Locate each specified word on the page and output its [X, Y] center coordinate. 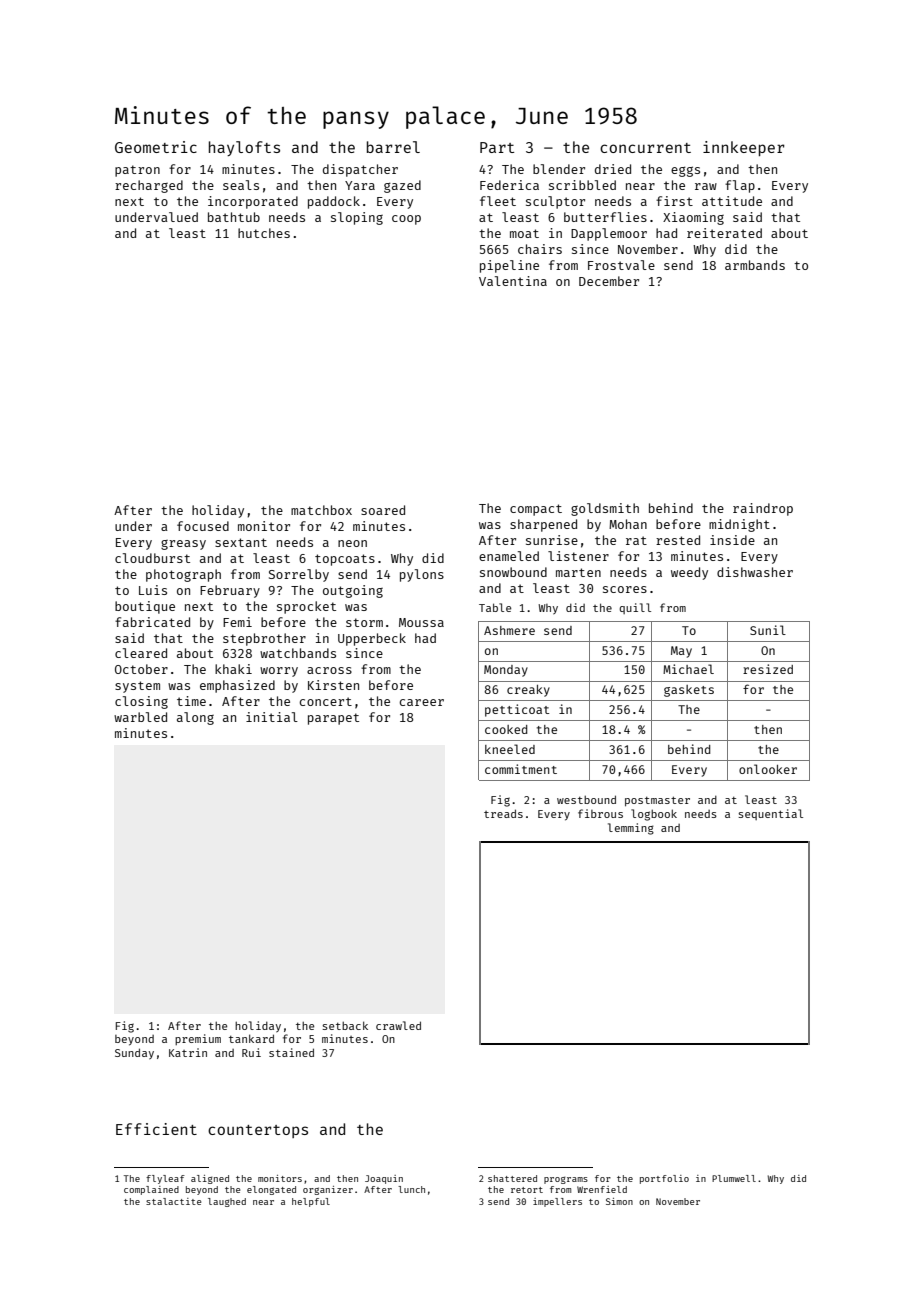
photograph [183, 575]
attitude [732, 201]
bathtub [234, 217]
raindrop [763, 509]
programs [566, 1180]
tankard [251, 1038]
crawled [398, 1025]
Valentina [513, 281]
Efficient [156, 1129]
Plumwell [734, 1178]
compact [536, 510]
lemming [631, 829]
